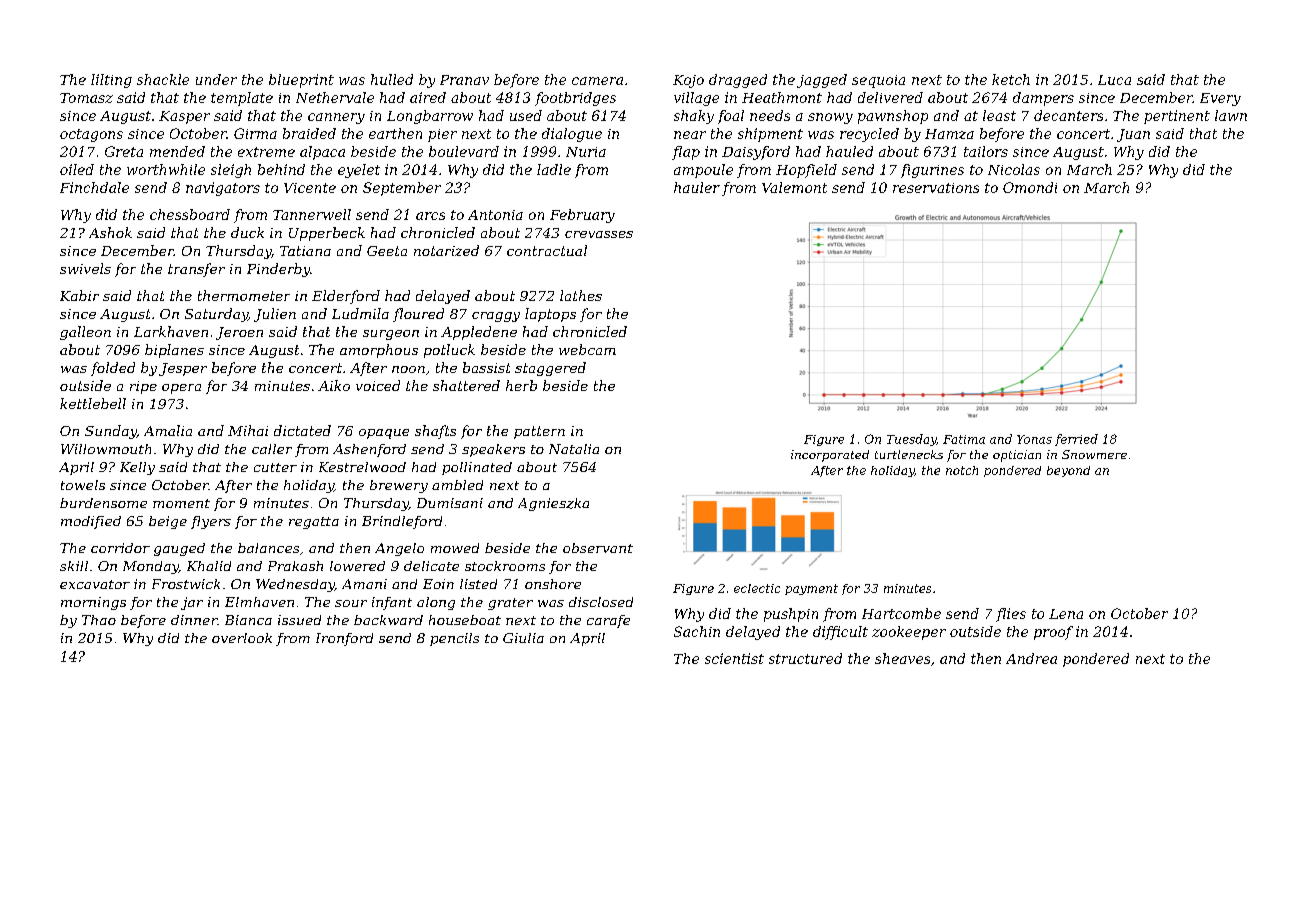  What do you see at coordinates (124, 151) in the screenshot?
I see `Greta` at bounding box center [124, 151].
